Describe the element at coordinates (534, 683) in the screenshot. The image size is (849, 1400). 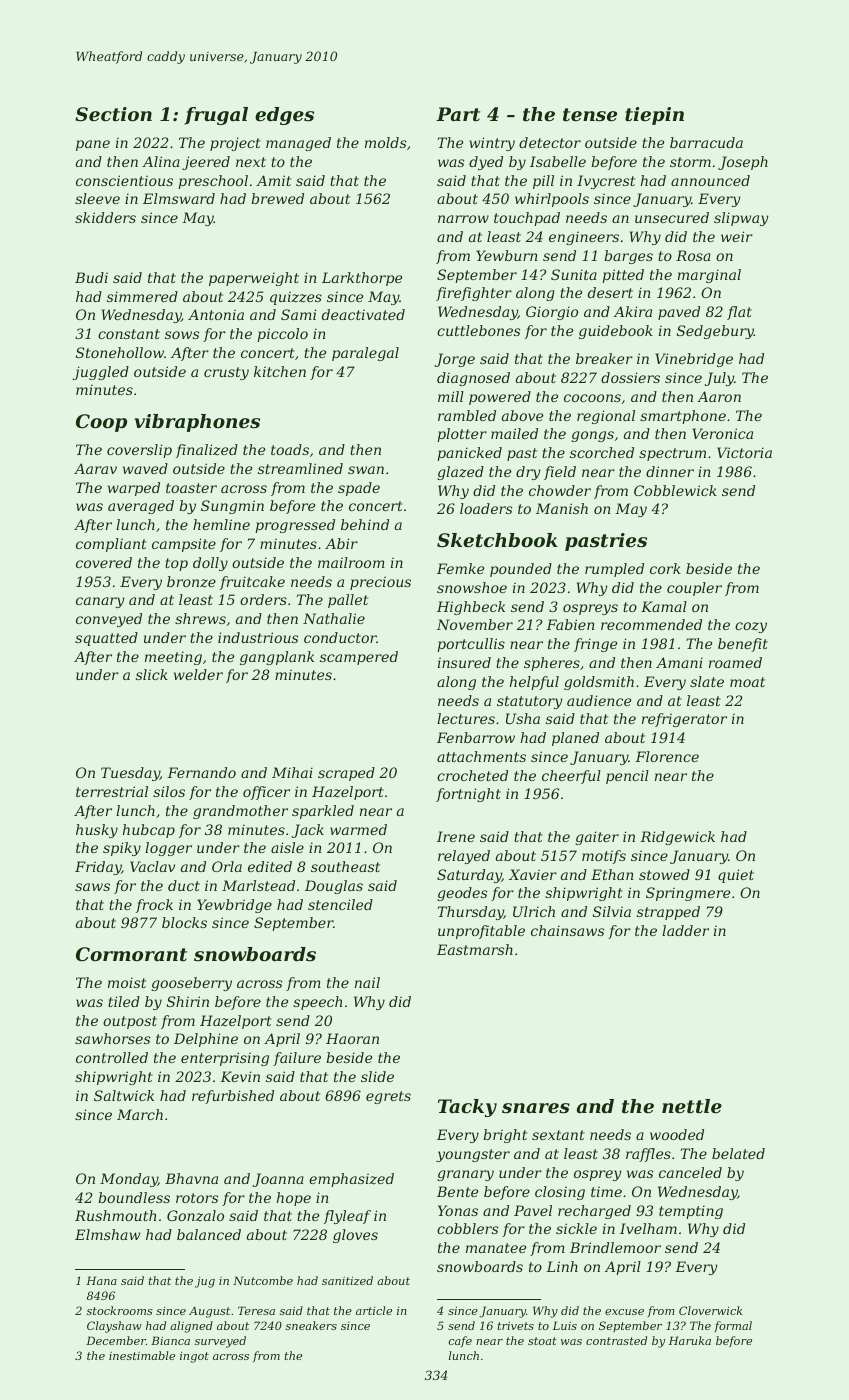
I see `helpful` at that location.
